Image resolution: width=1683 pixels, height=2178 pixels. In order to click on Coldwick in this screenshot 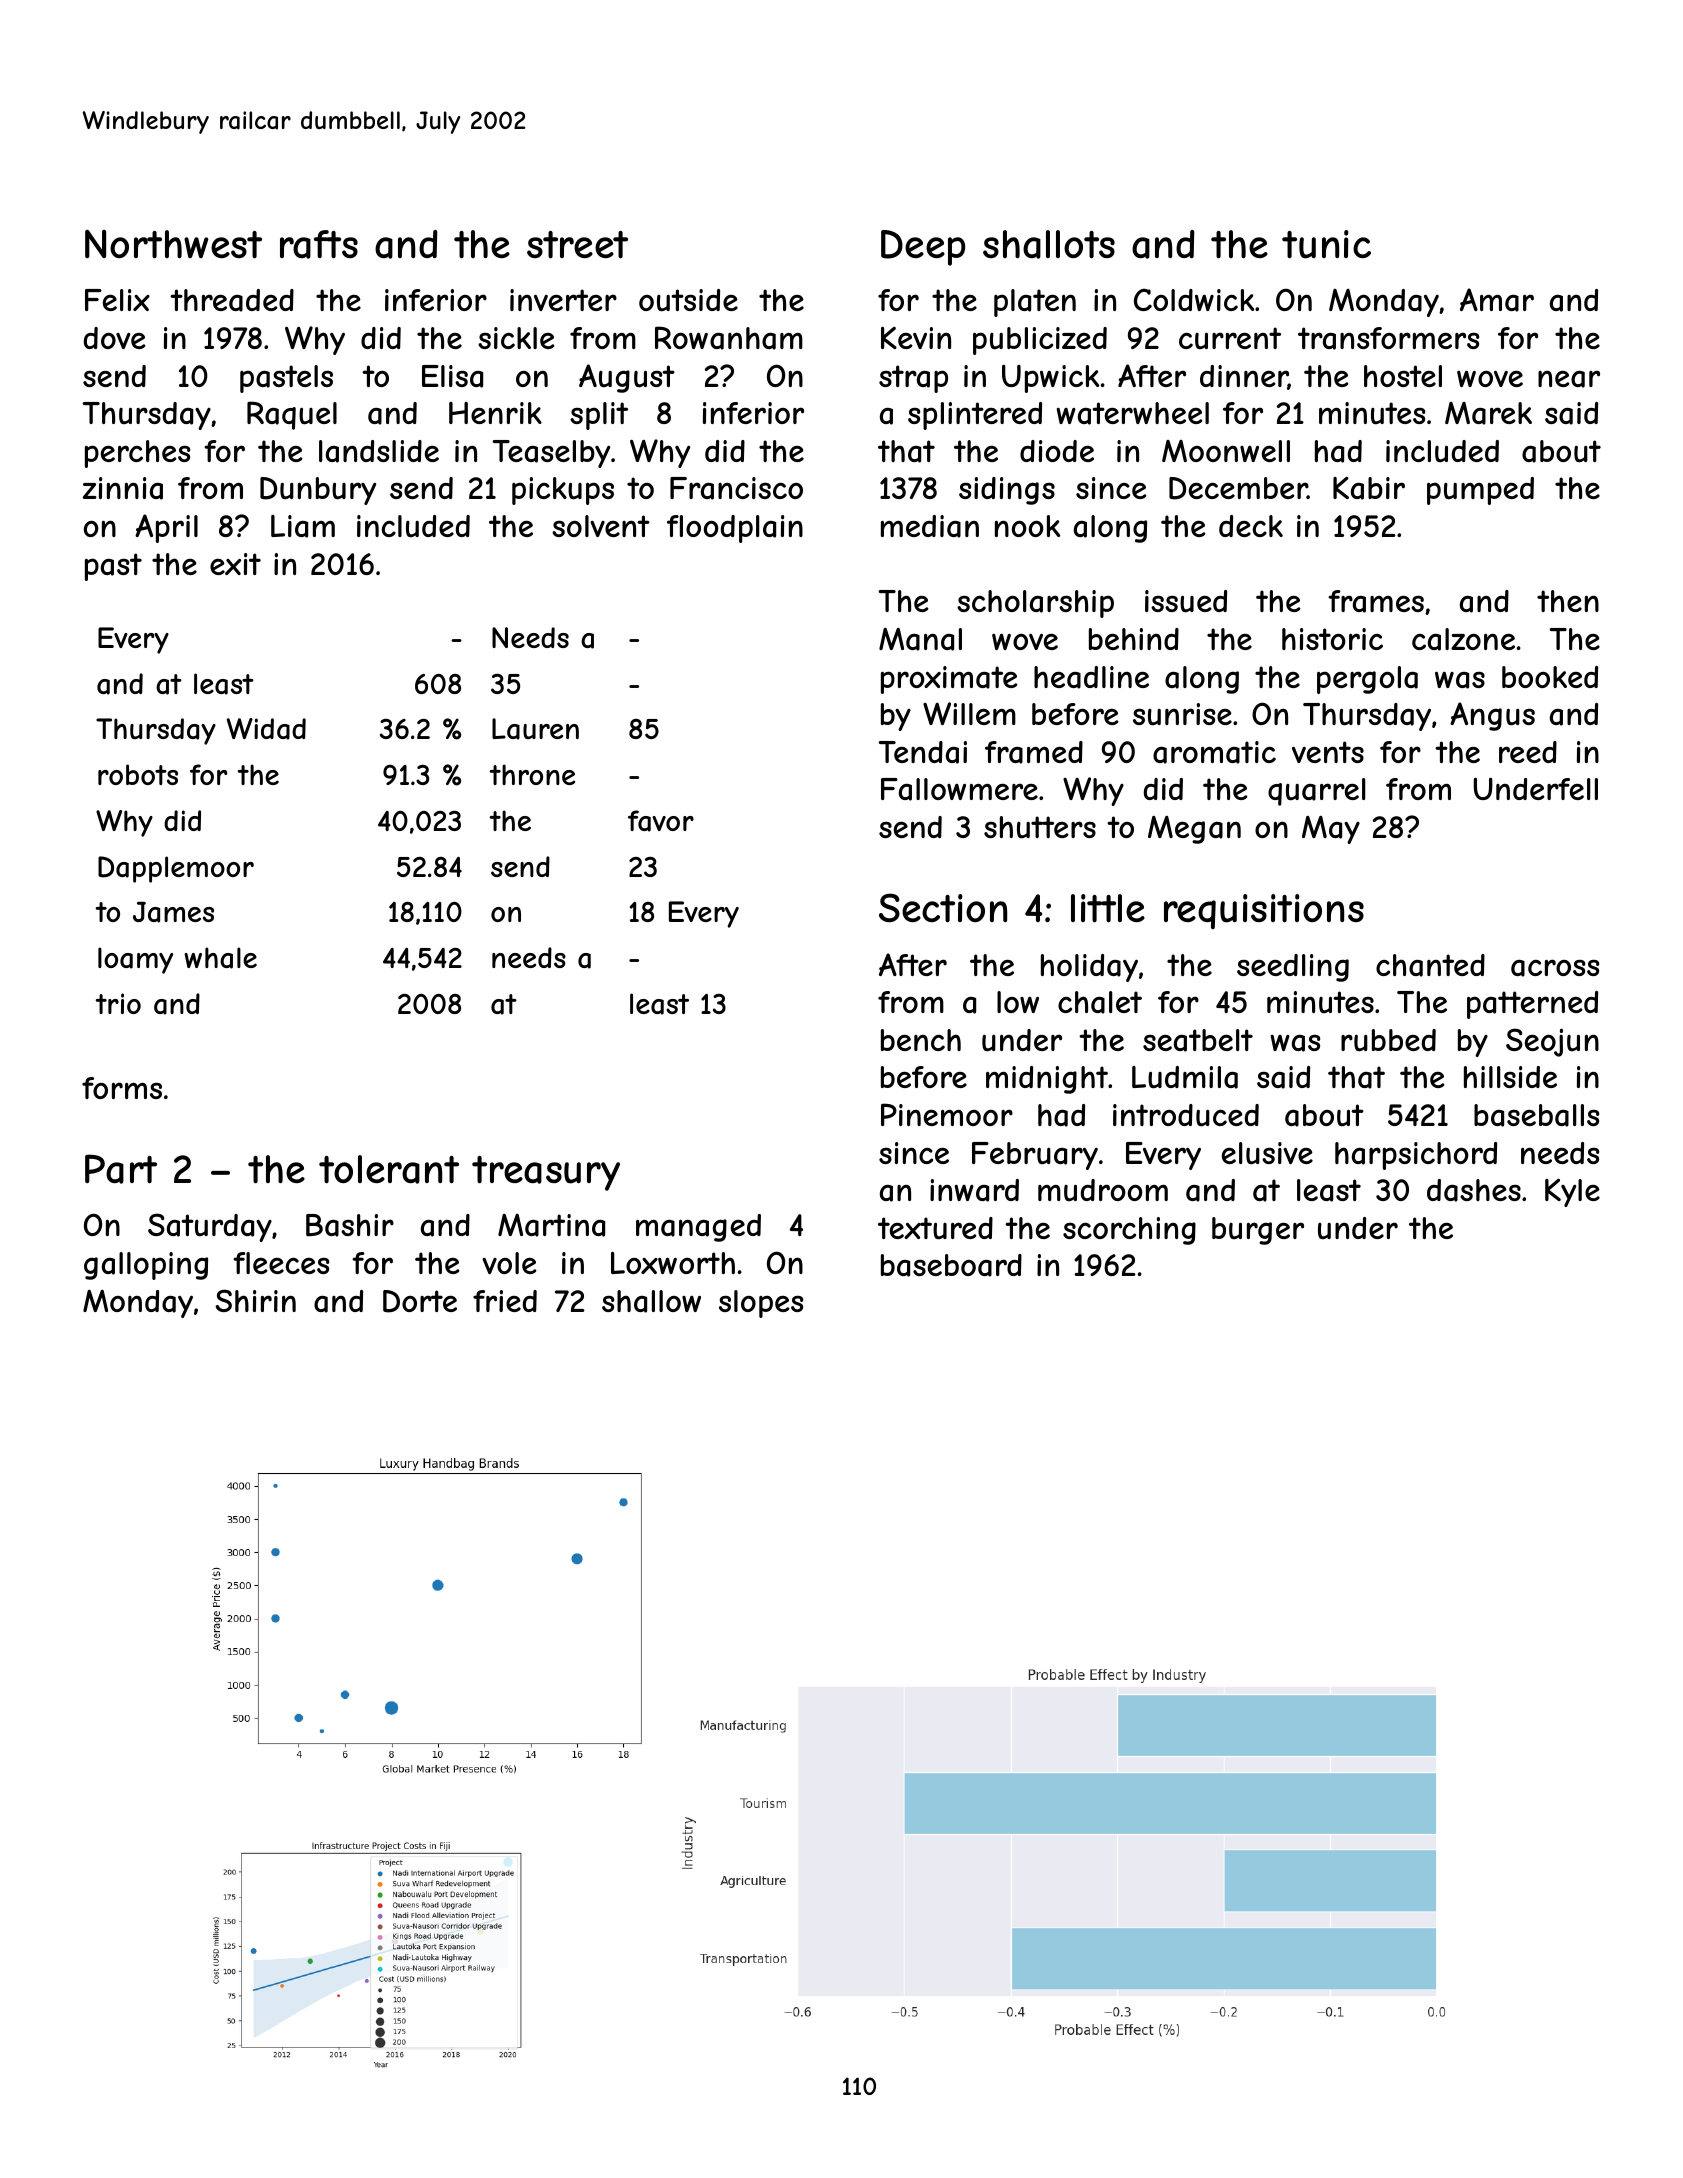, I will do `click(1194, 299)`.
